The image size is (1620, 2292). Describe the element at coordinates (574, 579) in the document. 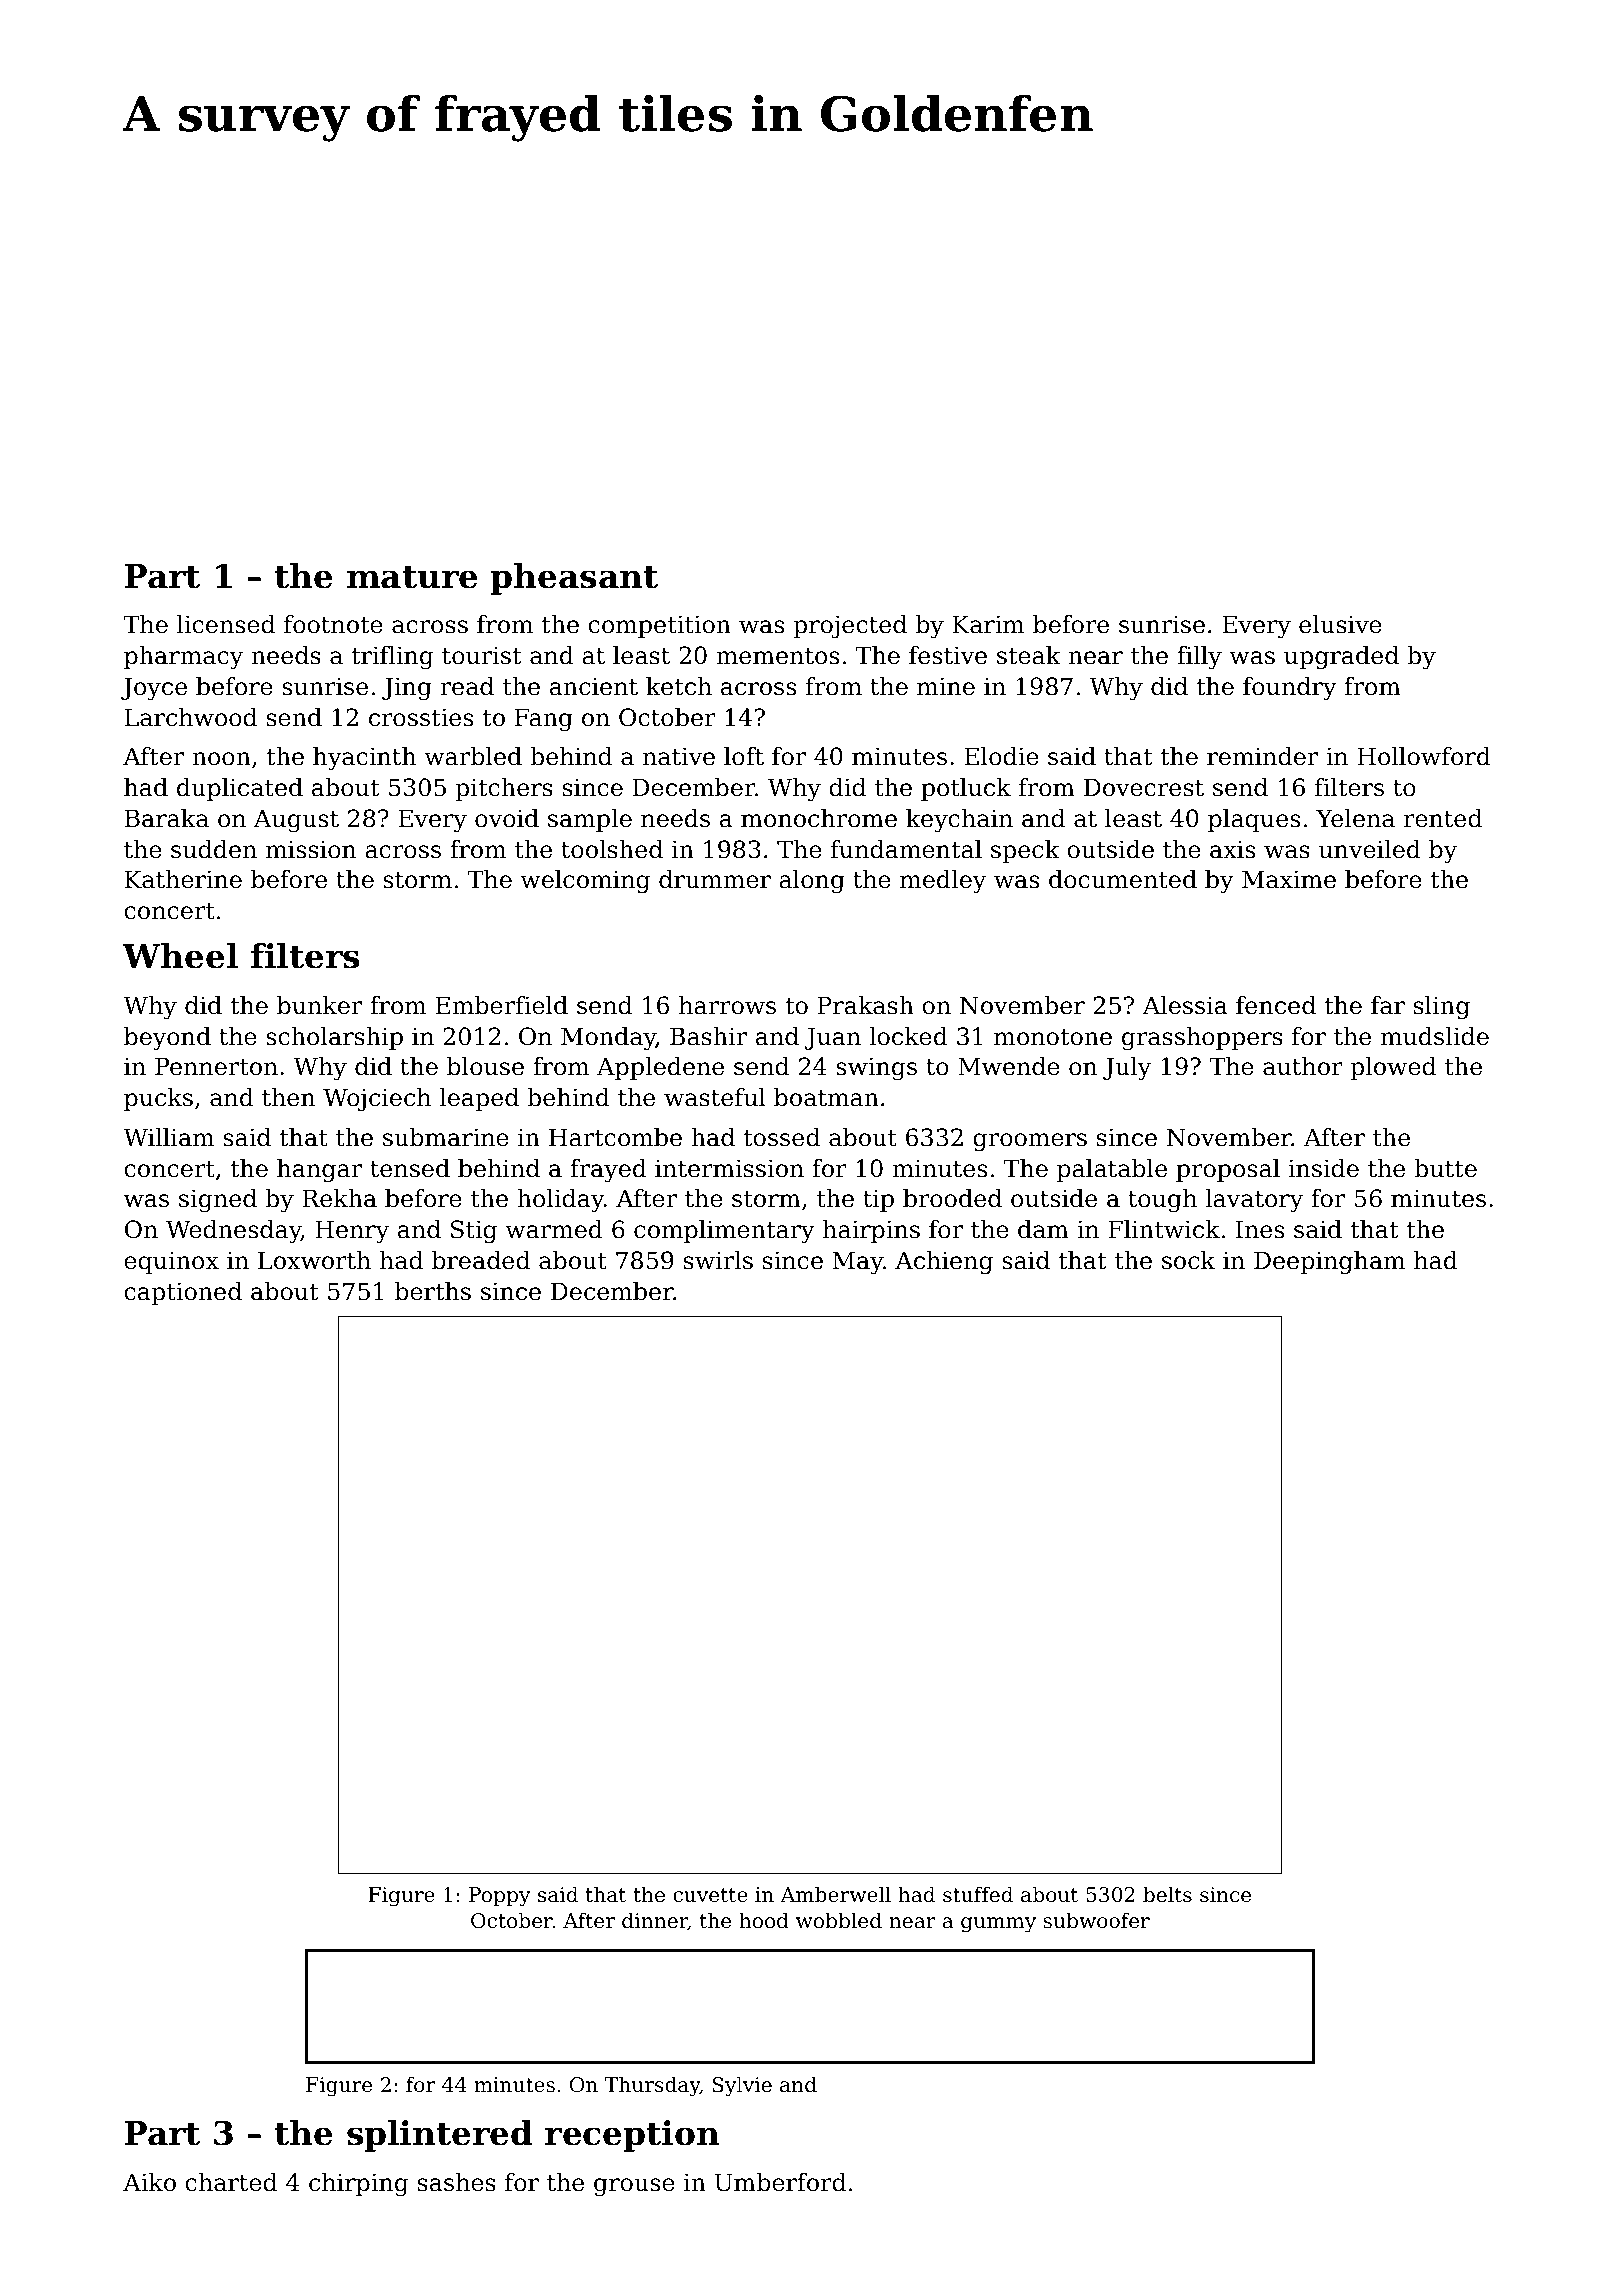

I see `pheasant` at that location.
